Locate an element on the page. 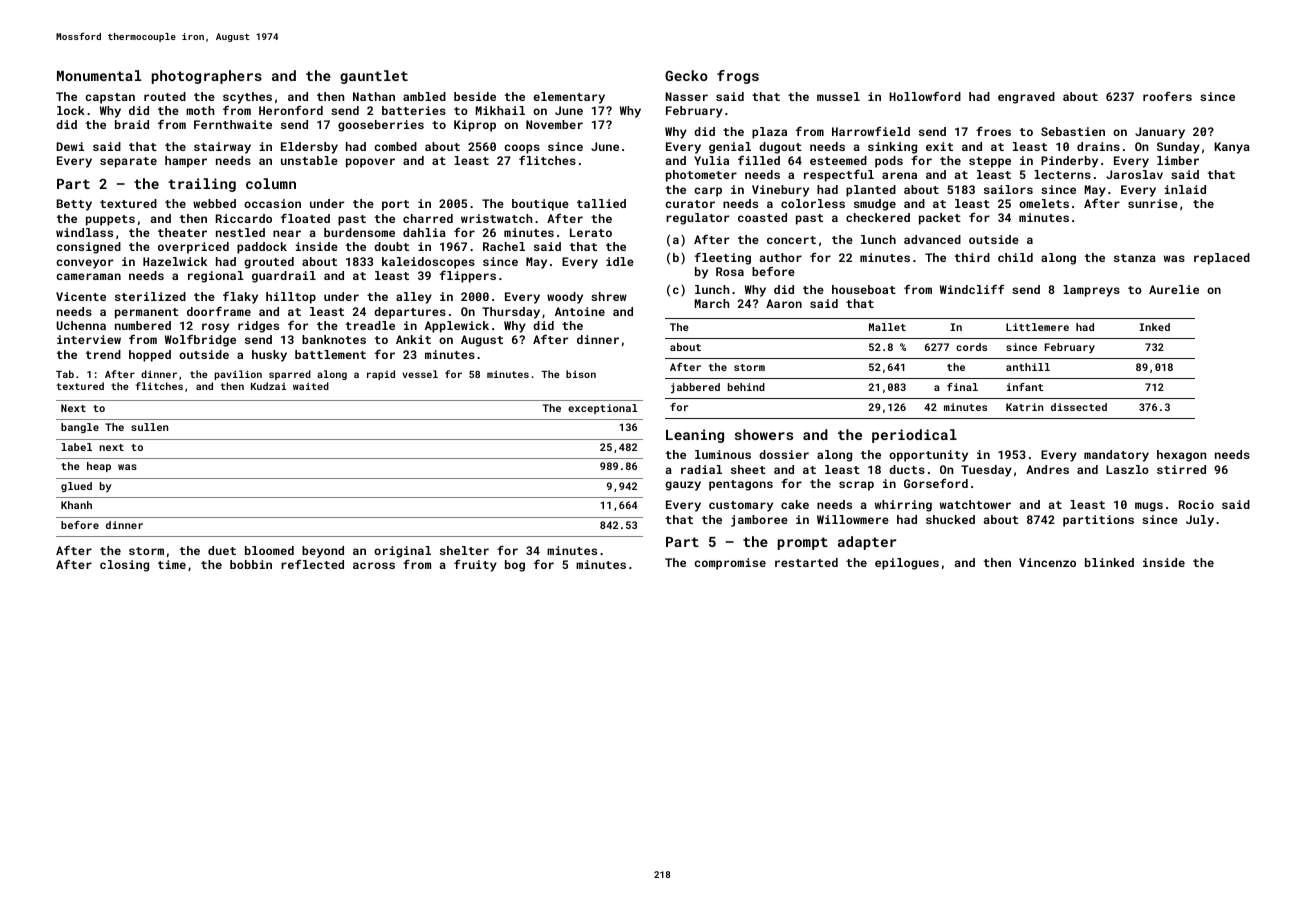 The width and height of the image is (1308, 924). Vincenzo is located at coordinates (1047, 562).
